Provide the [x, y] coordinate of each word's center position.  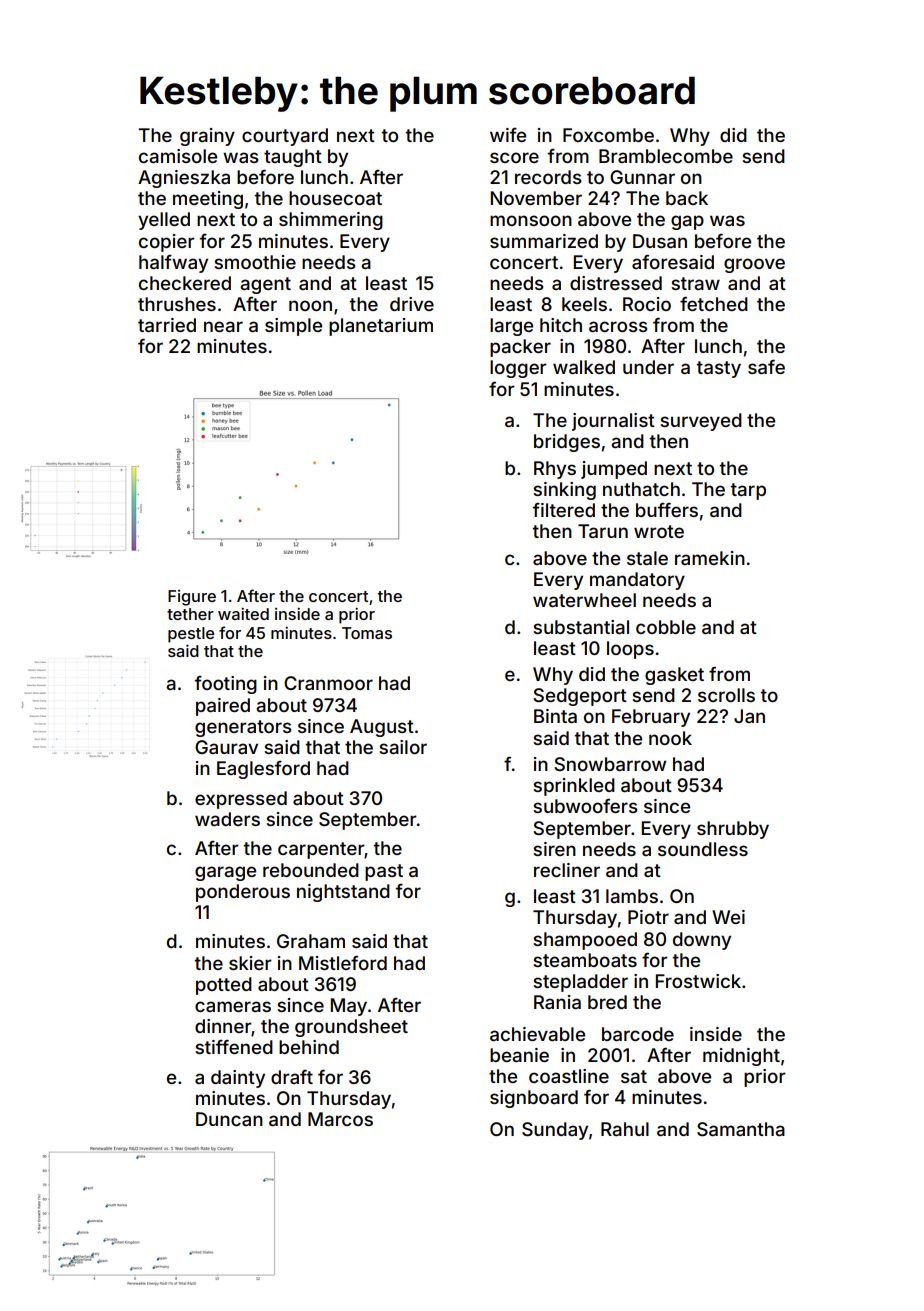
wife [508, 135]
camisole [178, 156]
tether [190, 614]
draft [292, 1076]
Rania [557, 1002]
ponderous [243, 893]
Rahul [625, 1129]
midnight [741, 1057]
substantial [581, 627]
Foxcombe [608, 135]
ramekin [710, 558]
